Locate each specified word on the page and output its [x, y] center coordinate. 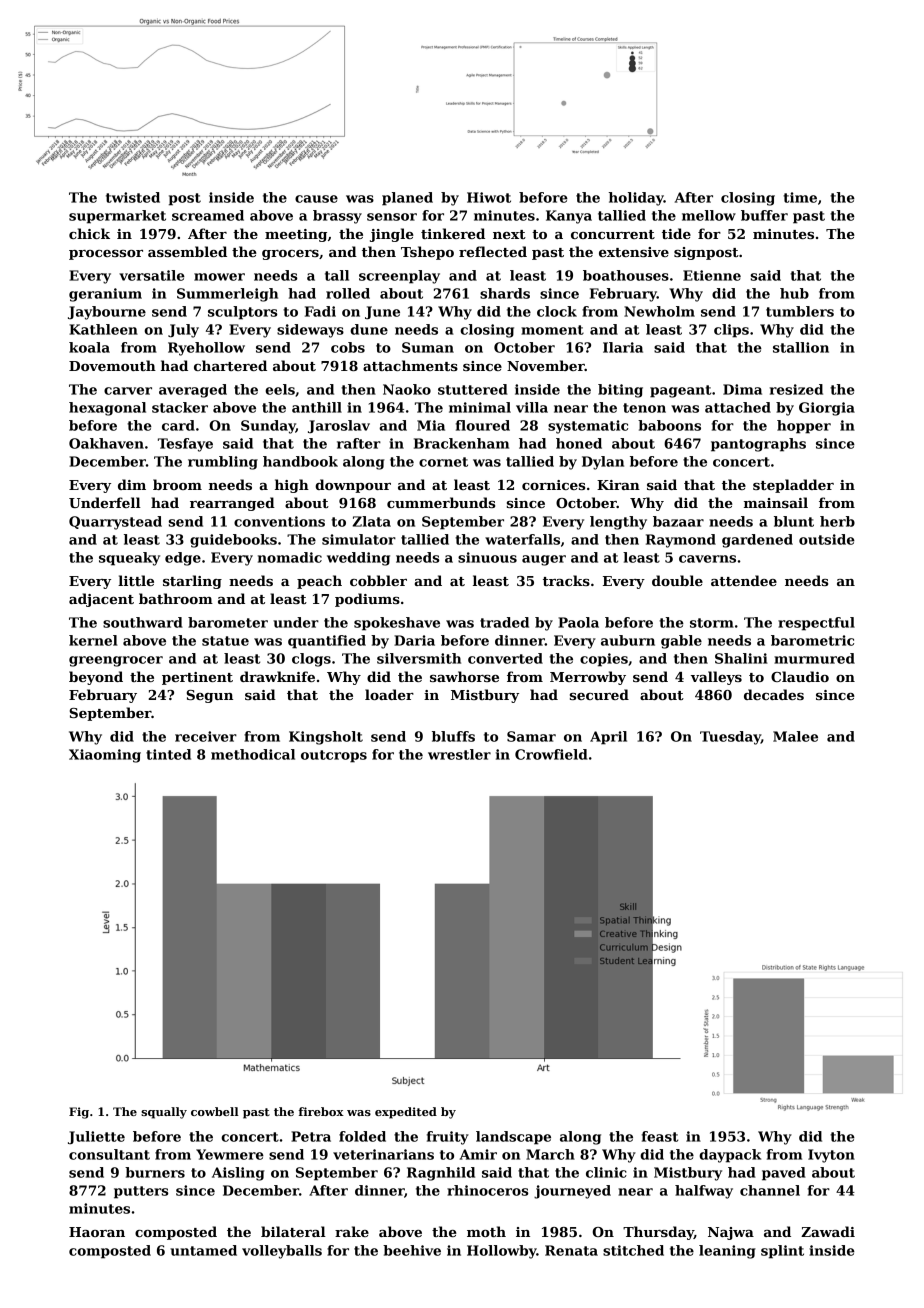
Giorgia [827, 409]
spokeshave [397, 624]
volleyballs [282, 1252]
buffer [764, 215]
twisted [133, 197]
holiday [636, 199]
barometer [228, 622]
